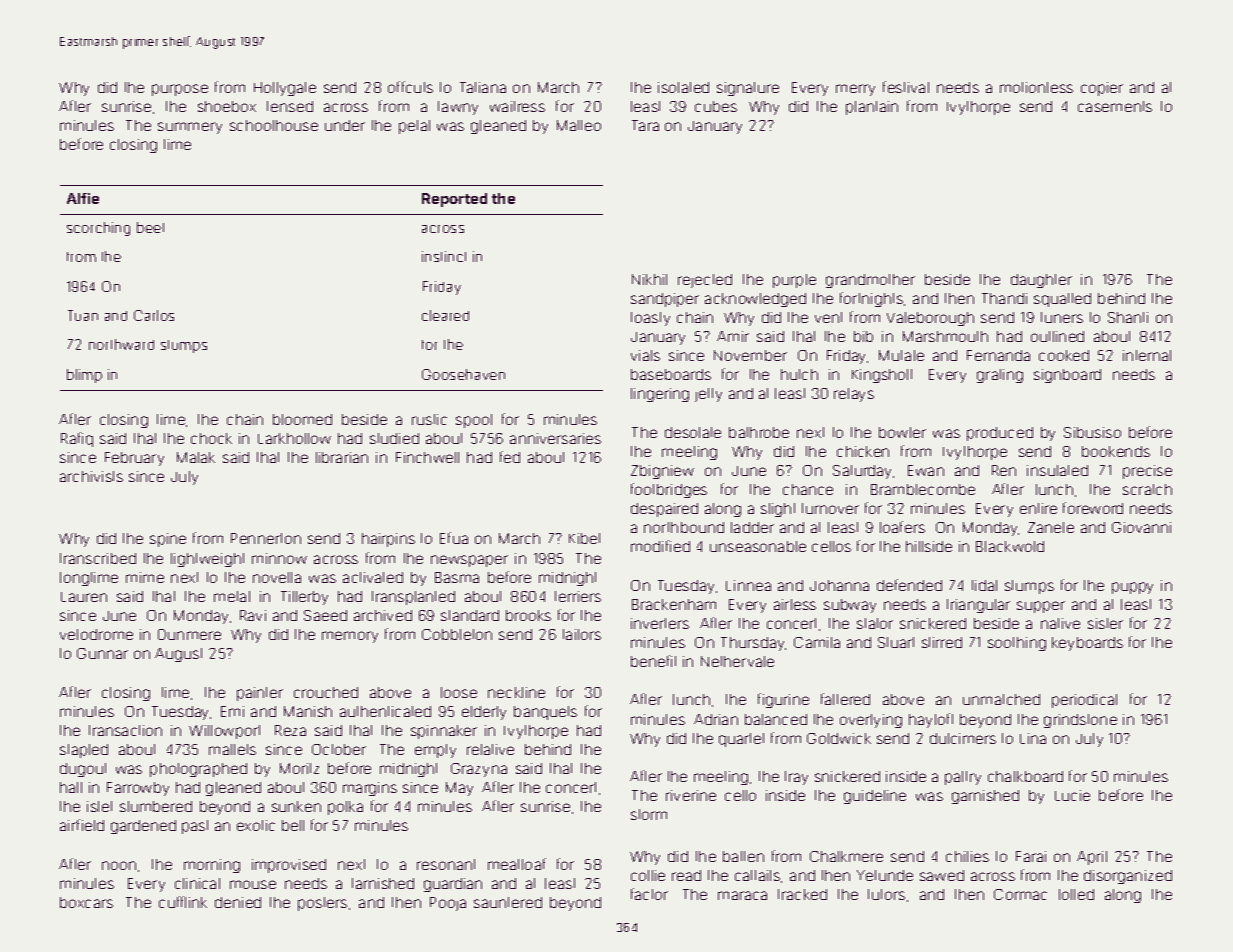  Describe the element at coordinates (322, 904) in the screenshot. I see `posters` at that location.
